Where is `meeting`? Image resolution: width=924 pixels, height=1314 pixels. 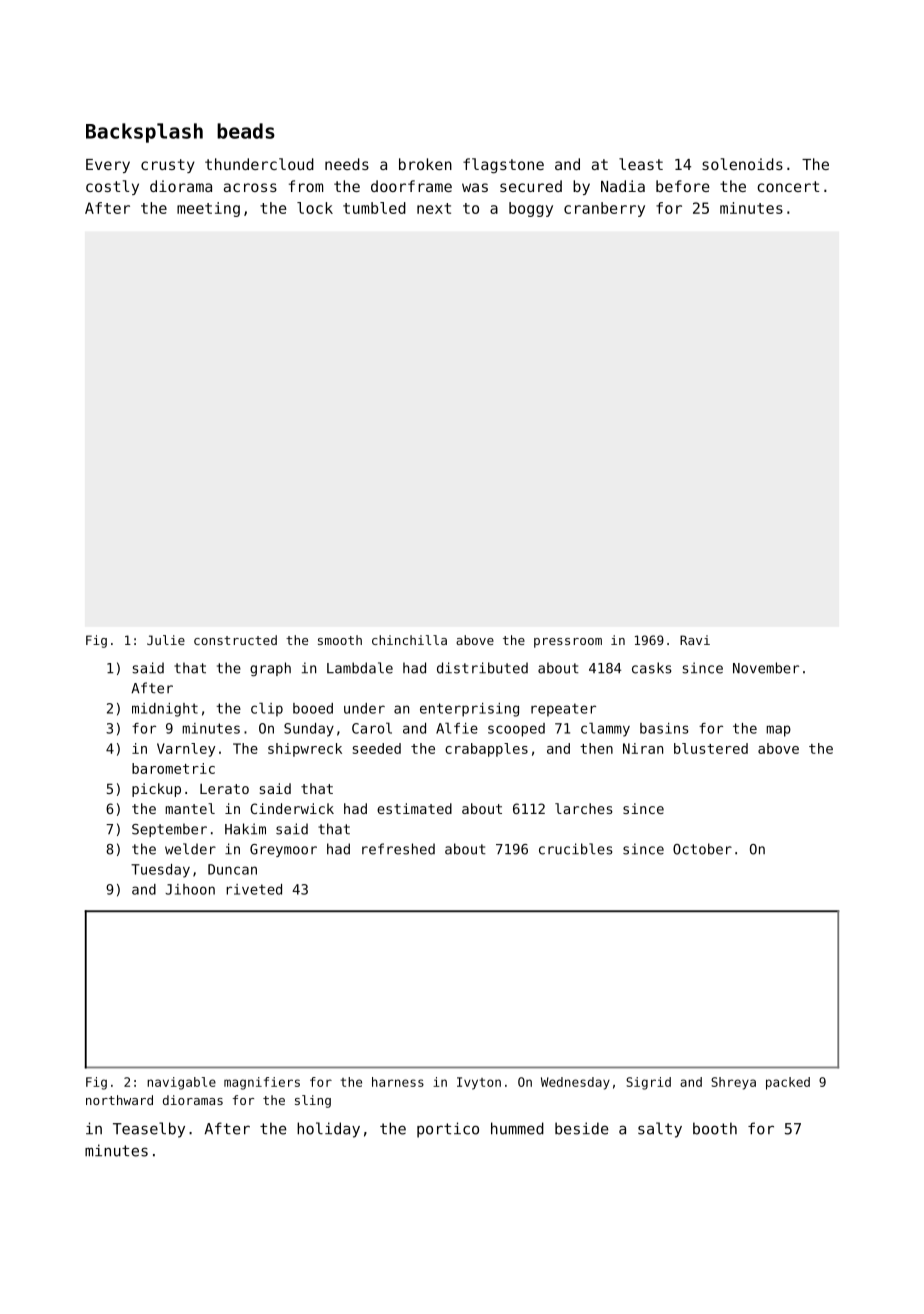 meeting is located at coordinates (208, 209).
